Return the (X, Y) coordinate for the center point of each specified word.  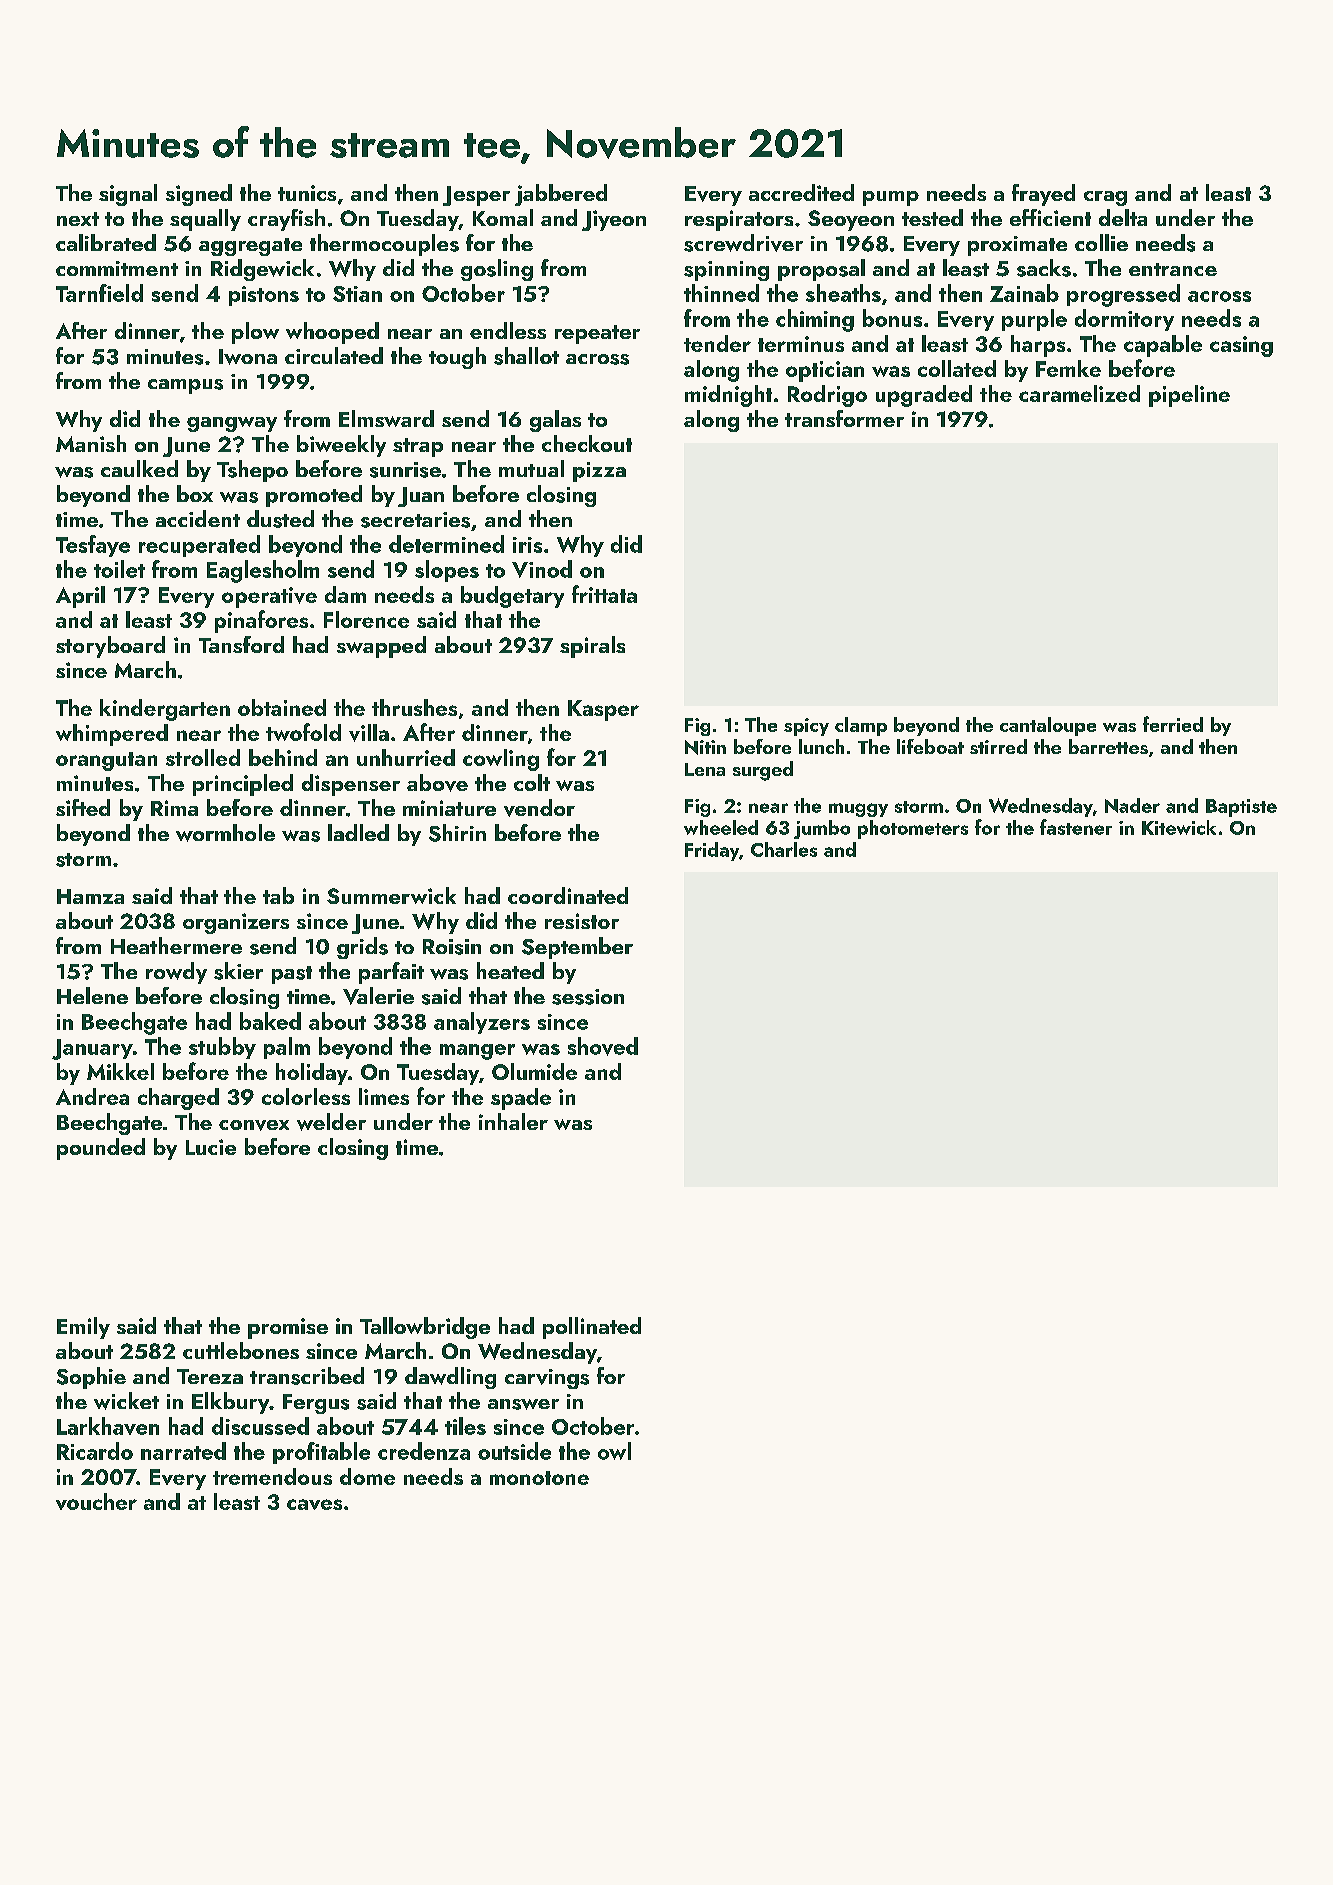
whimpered (112, 735)
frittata (604, 594)
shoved (603, 1046)
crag (1105, 198)
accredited (801, 192)
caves (314, 1504)
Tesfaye (93, 546)
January (92, 1049)
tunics (307, 193)
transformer (844, 418)
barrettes (1108, 746)
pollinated (592, 1328)
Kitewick (1179, 827)
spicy (806, 727)
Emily (83, 1328)
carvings (547, 1379)
